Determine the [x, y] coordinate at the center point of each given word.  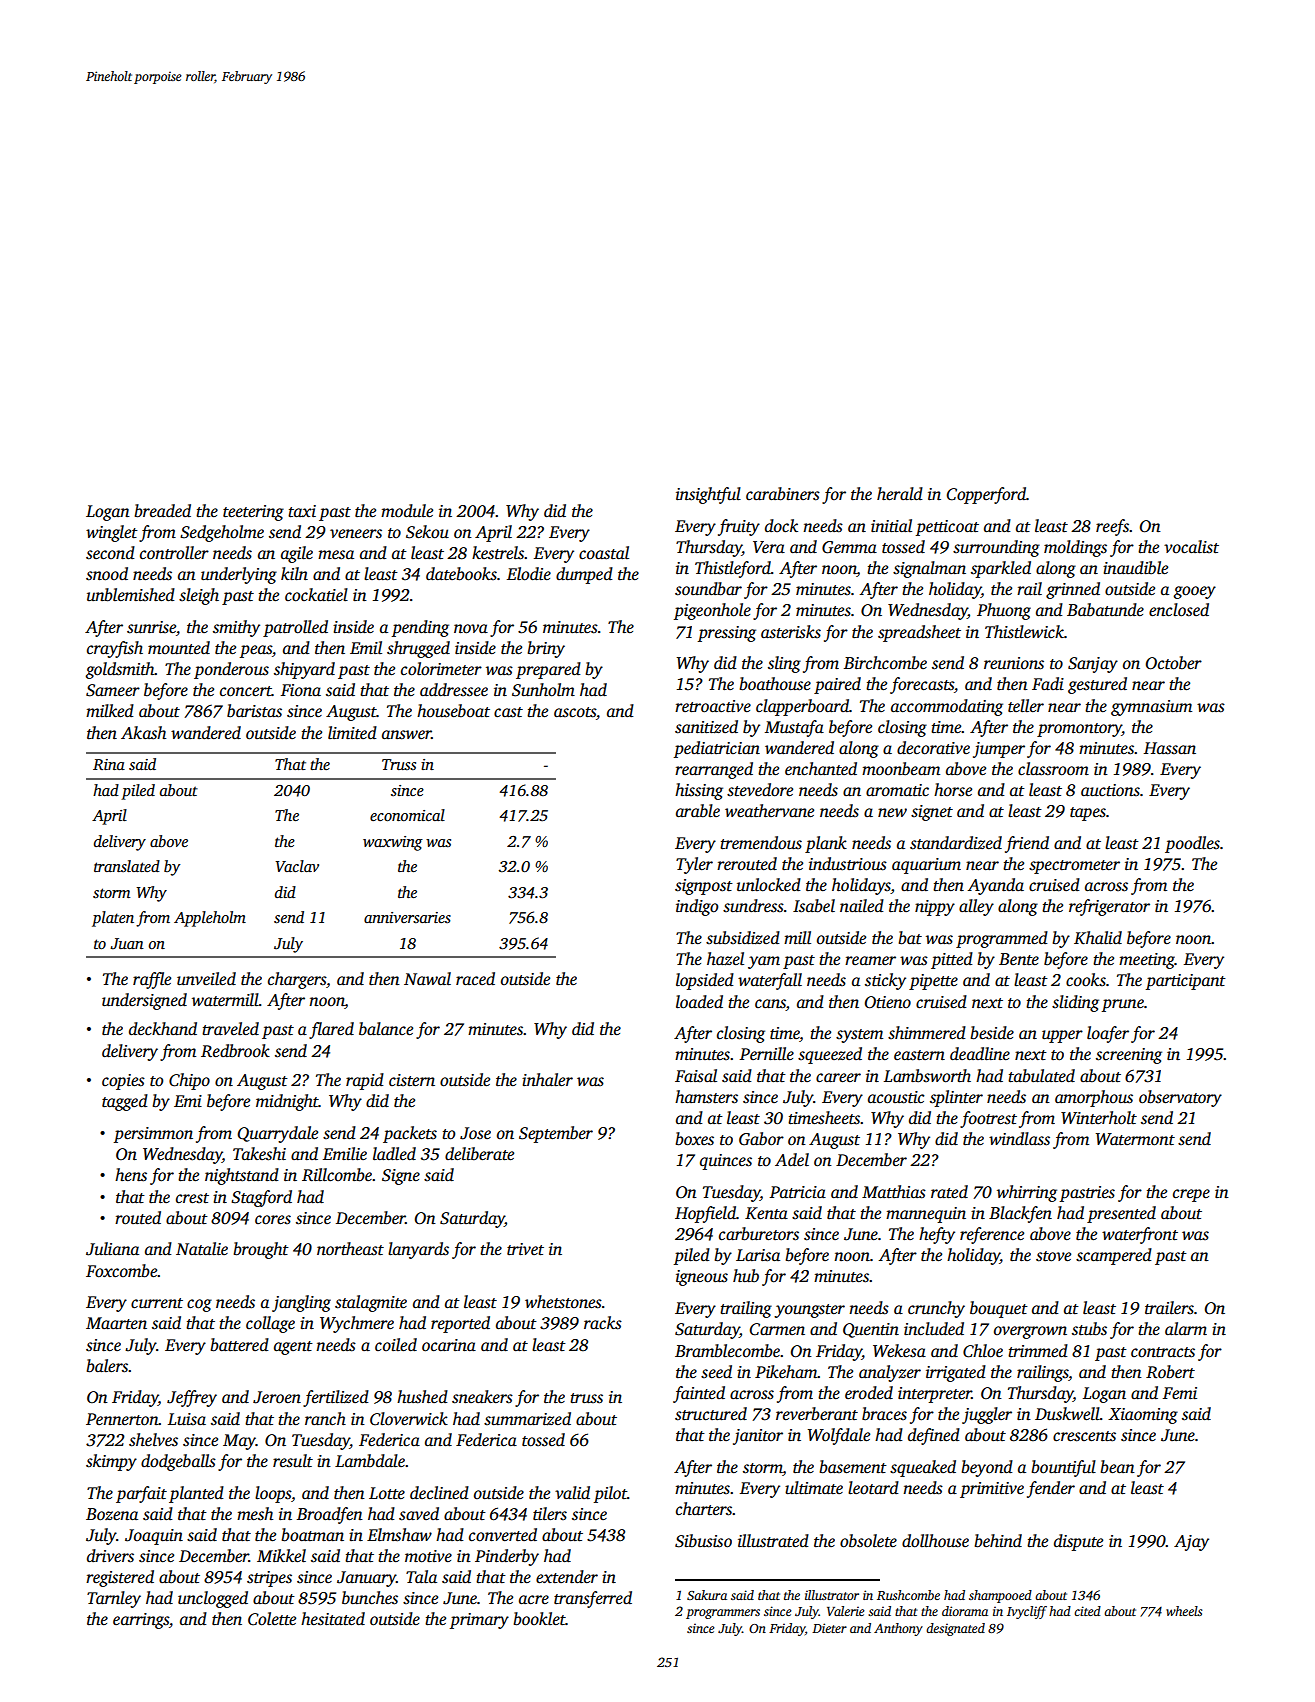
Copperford [986, 495]
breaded [162, 511]
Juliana [112, 1249]
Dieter [829, 1628]
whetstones [563, 1302]
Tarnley [114, 1599]
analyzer [890, 1373]
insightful [708, 495]
